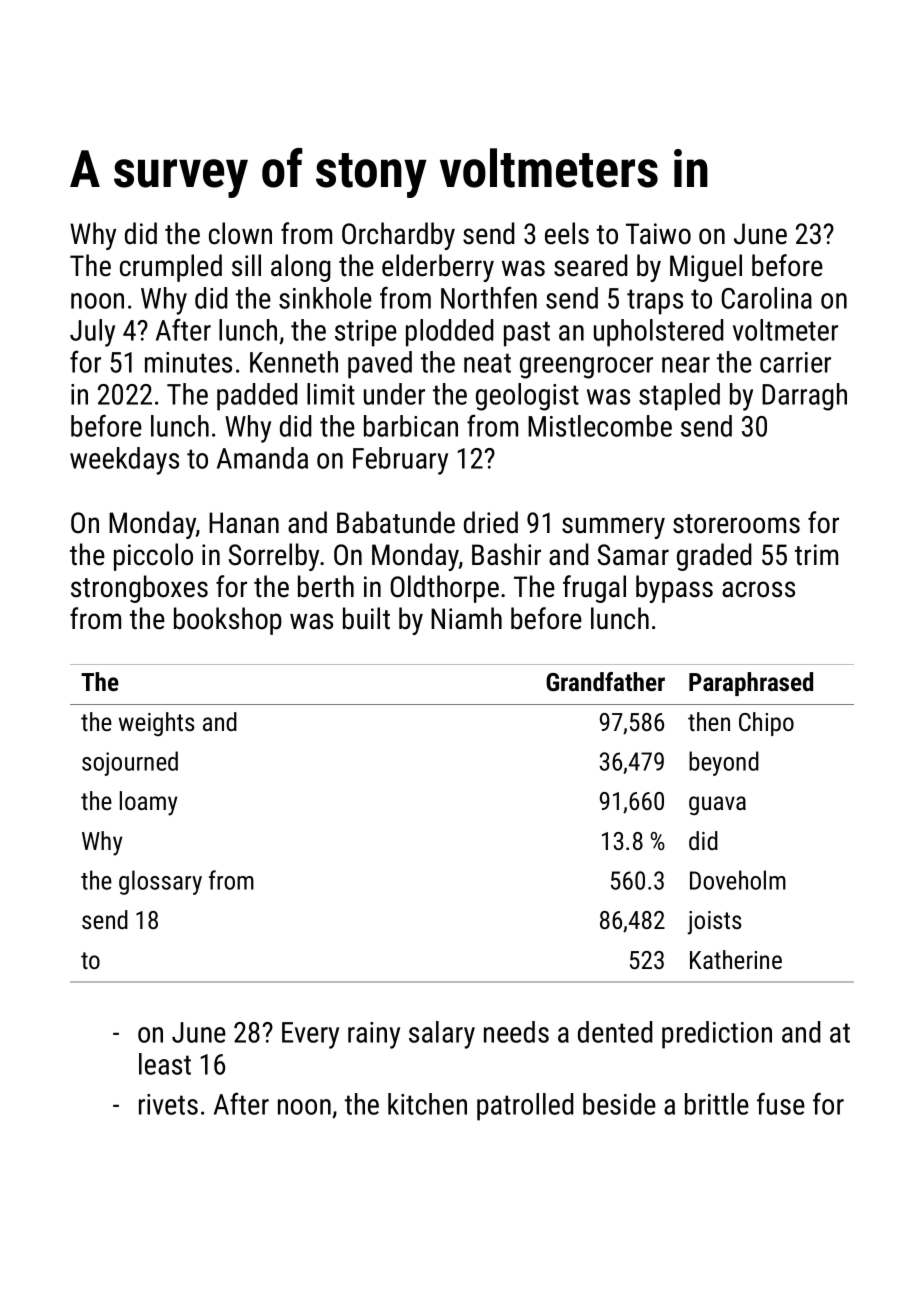  Describe the element at coordinates (240, 233) in the screenshot. I see `clown` at that location.
